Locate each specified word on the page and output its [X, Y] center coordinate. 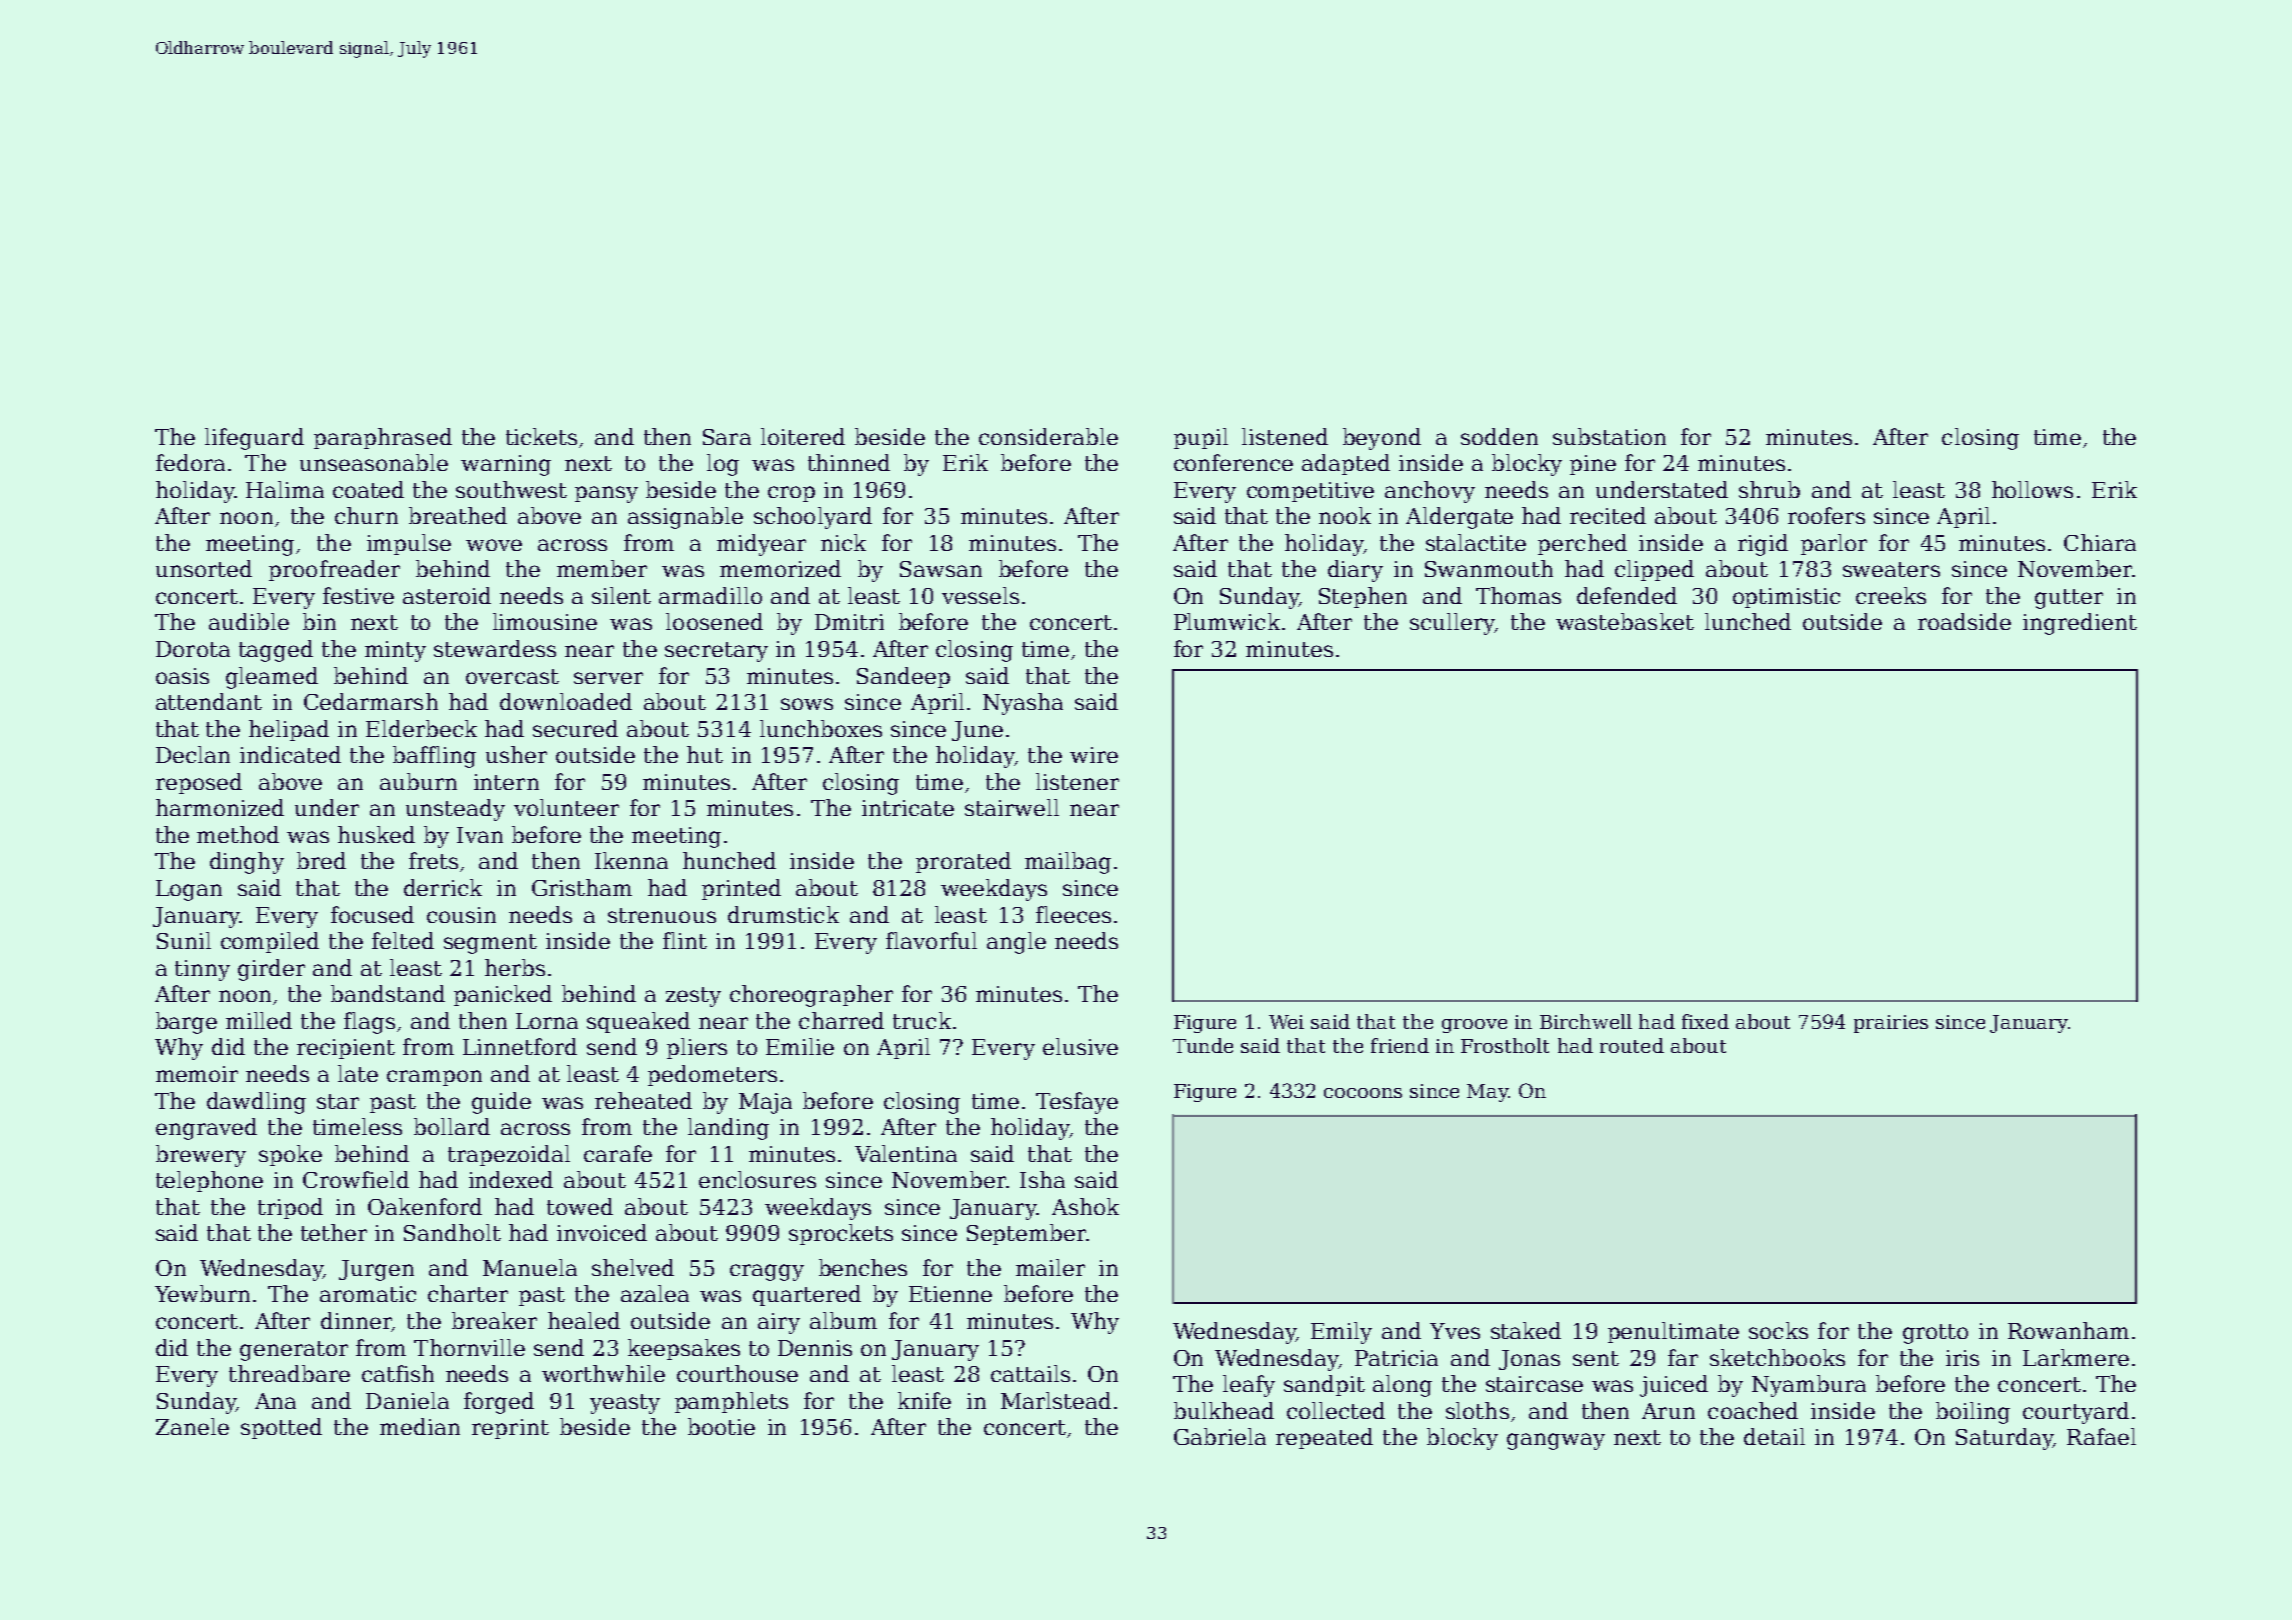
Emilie [800, 1046]
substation [1609, 436]
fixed [1705, 1021]
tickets [541, 436]
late [358, 1073]
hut [705, 754]
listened [1285, 436]
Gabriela [1220, 1436]
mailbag [1068, 863]
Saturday [2004, 1439]
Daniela [407, 1400]
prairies [1891, 1024]
